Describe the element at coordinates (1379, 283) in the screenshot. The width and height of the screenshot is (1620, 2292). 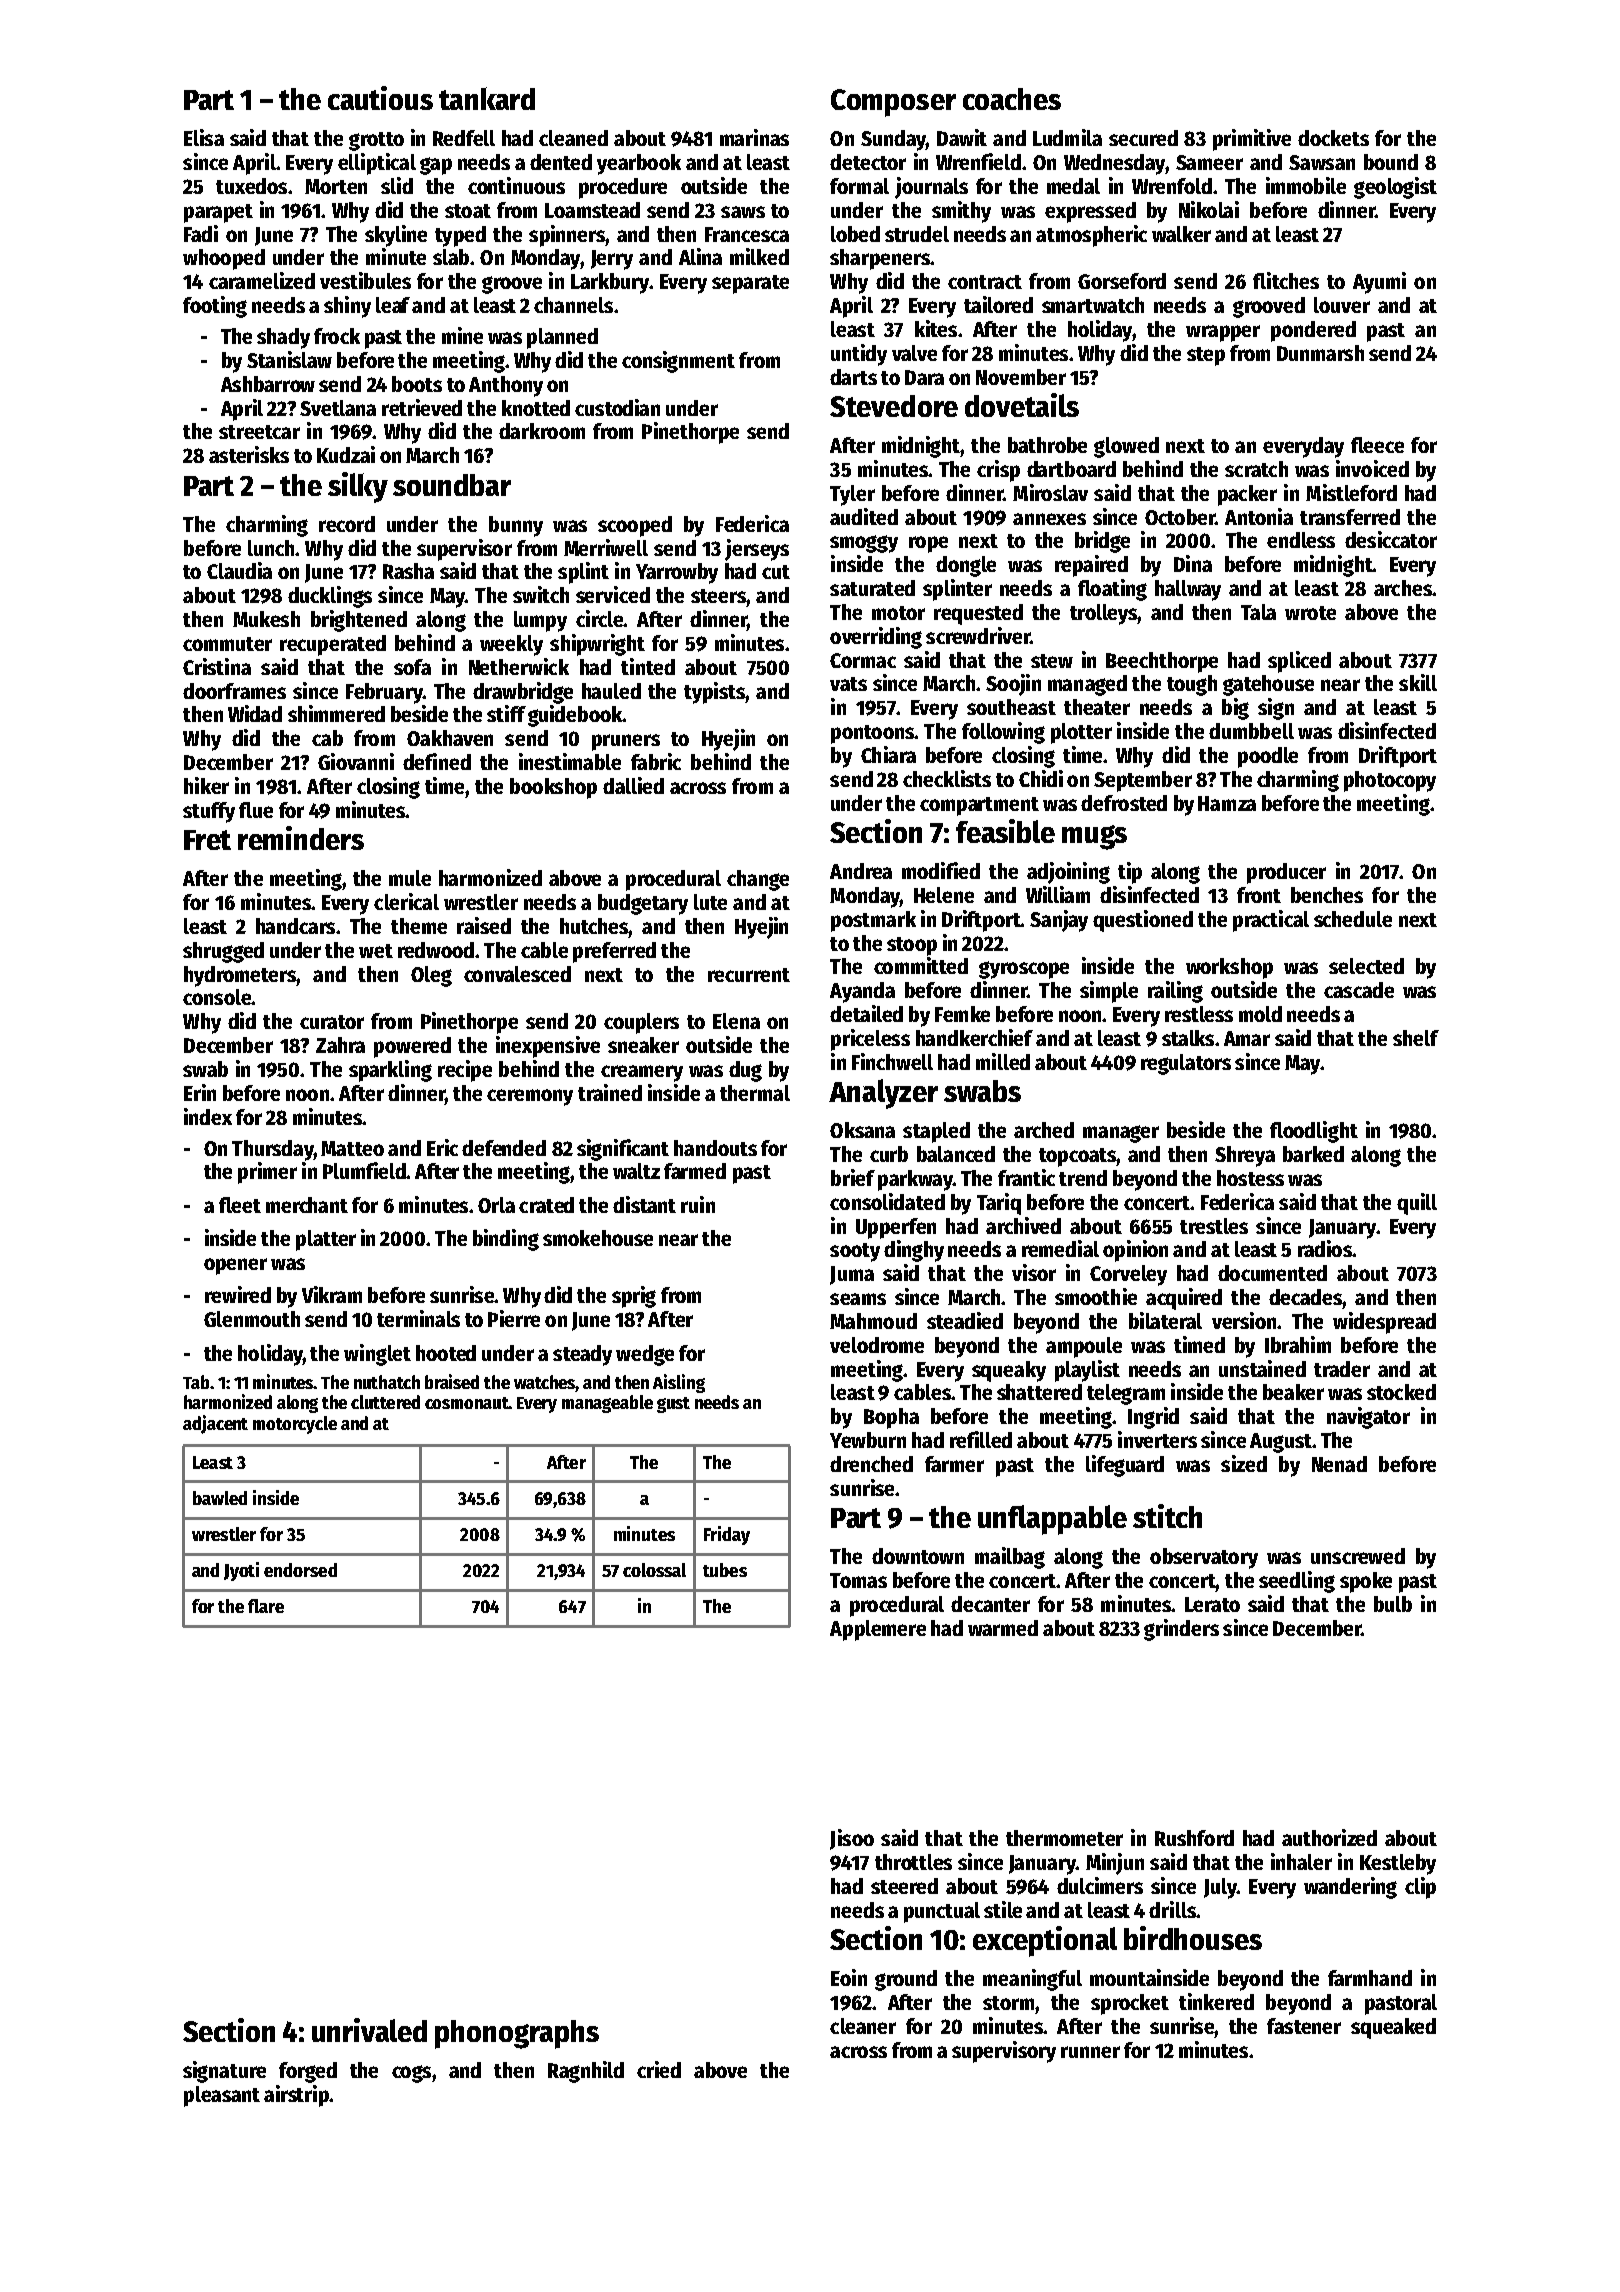
I see `Ayumi` at that location.
